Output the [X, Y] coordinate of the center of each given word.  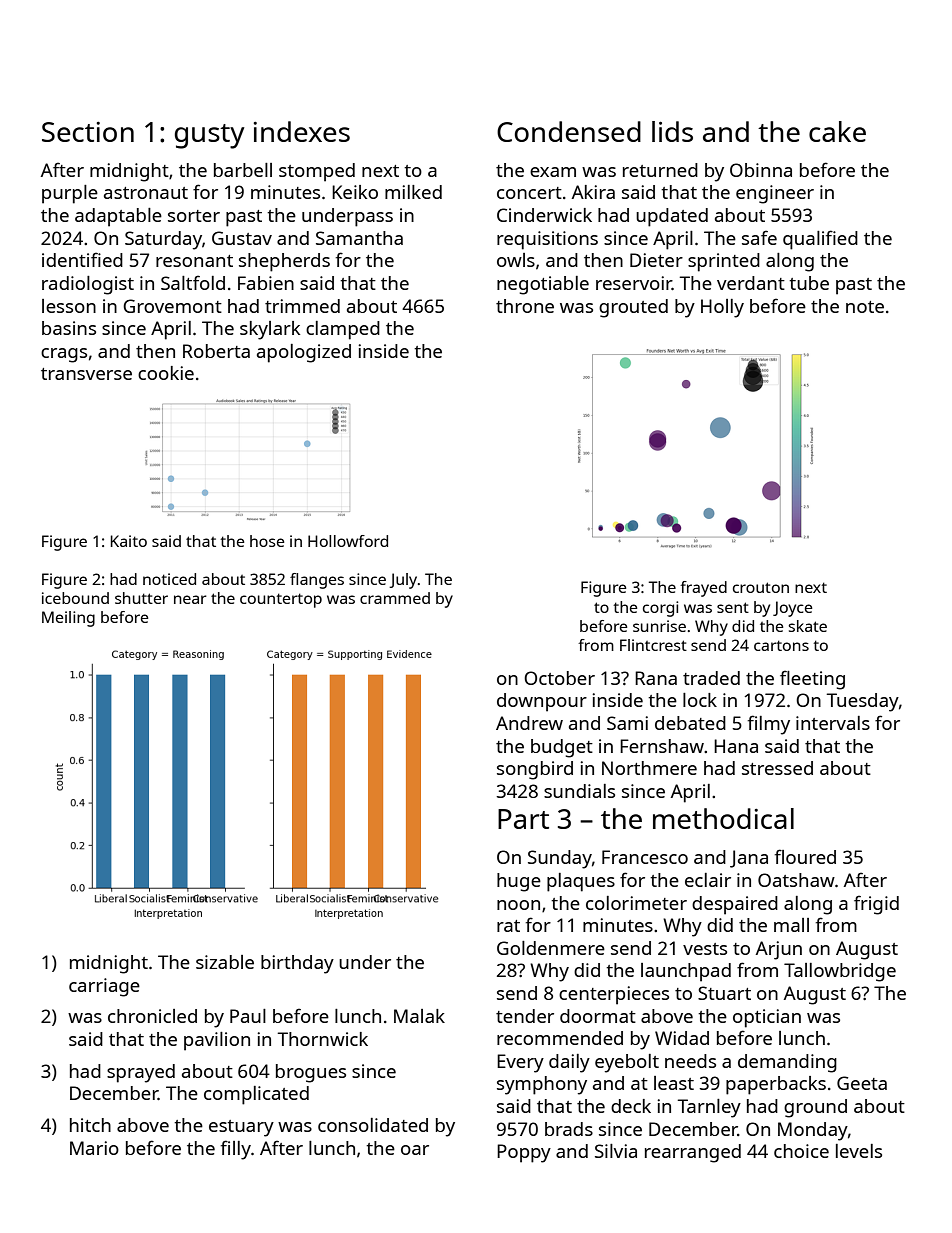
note [865, 307]
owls [516, 260]
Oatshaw [796, 880]
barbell [243, 170]
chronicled [152, 1016]
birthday [297, 964]
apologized [304, 353]
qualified [820, 240]
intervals [833, 723]
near [190, 599]
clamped [343, 330]
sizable [225, 962]
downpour [542, 702]
